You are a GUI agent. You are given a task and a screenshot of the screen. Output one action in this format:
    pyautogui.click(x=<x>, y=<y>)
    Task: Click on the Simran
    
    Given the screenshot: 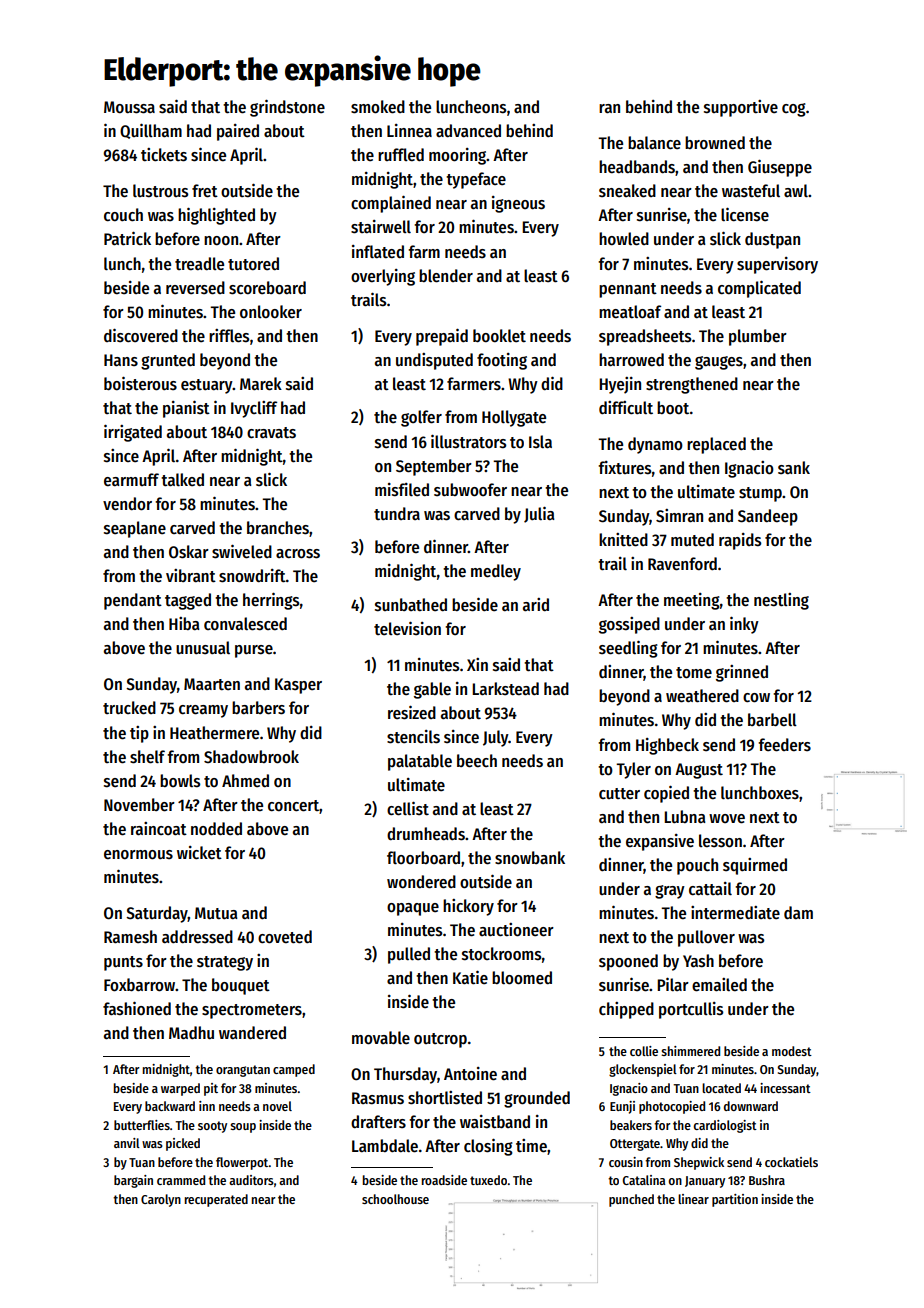 What is the action you would take?
    pyautogui.click(x=679, y=516)
